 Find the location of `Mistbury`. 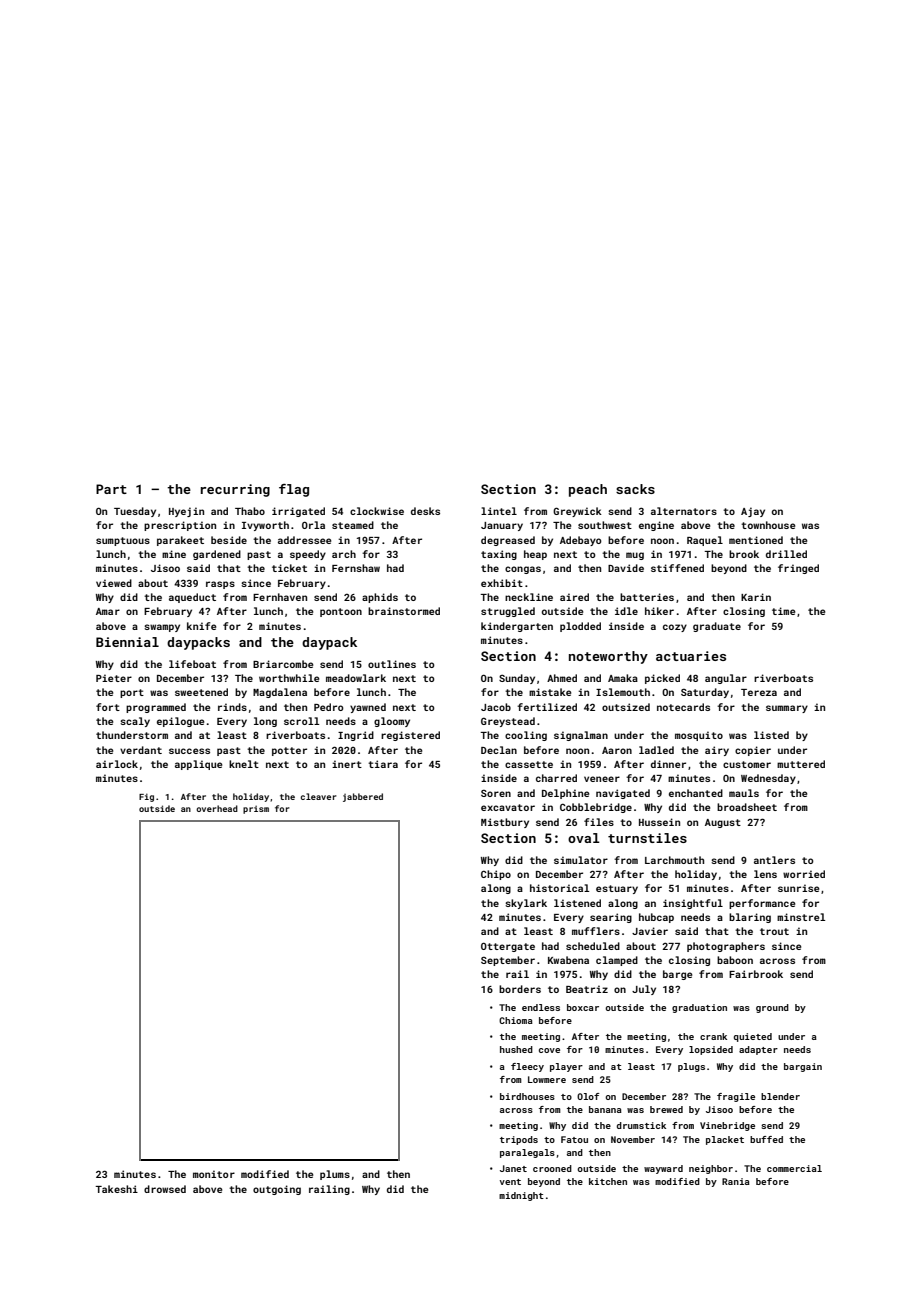

Mistbury is located at coordinates (505, 823).
